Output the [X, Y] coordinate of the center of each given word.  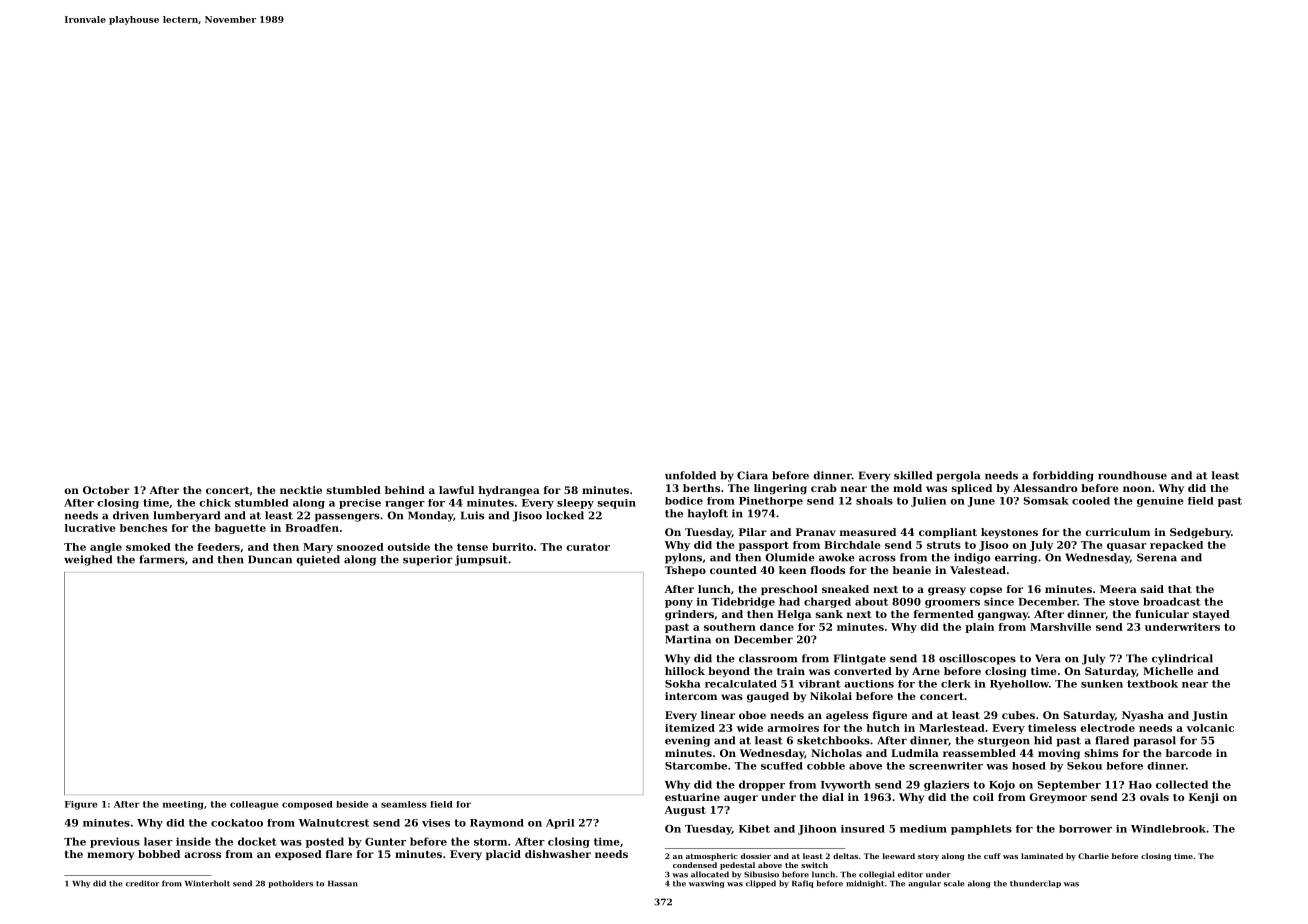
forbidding [1063, 476]
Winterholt [207, 883]
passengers [347, 517]
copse [986, 591]
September [1069, 785]
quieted [318, 560]
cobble [826, 766]
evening [687, 741]
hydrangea [509, 491]
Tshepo [685, 571]
